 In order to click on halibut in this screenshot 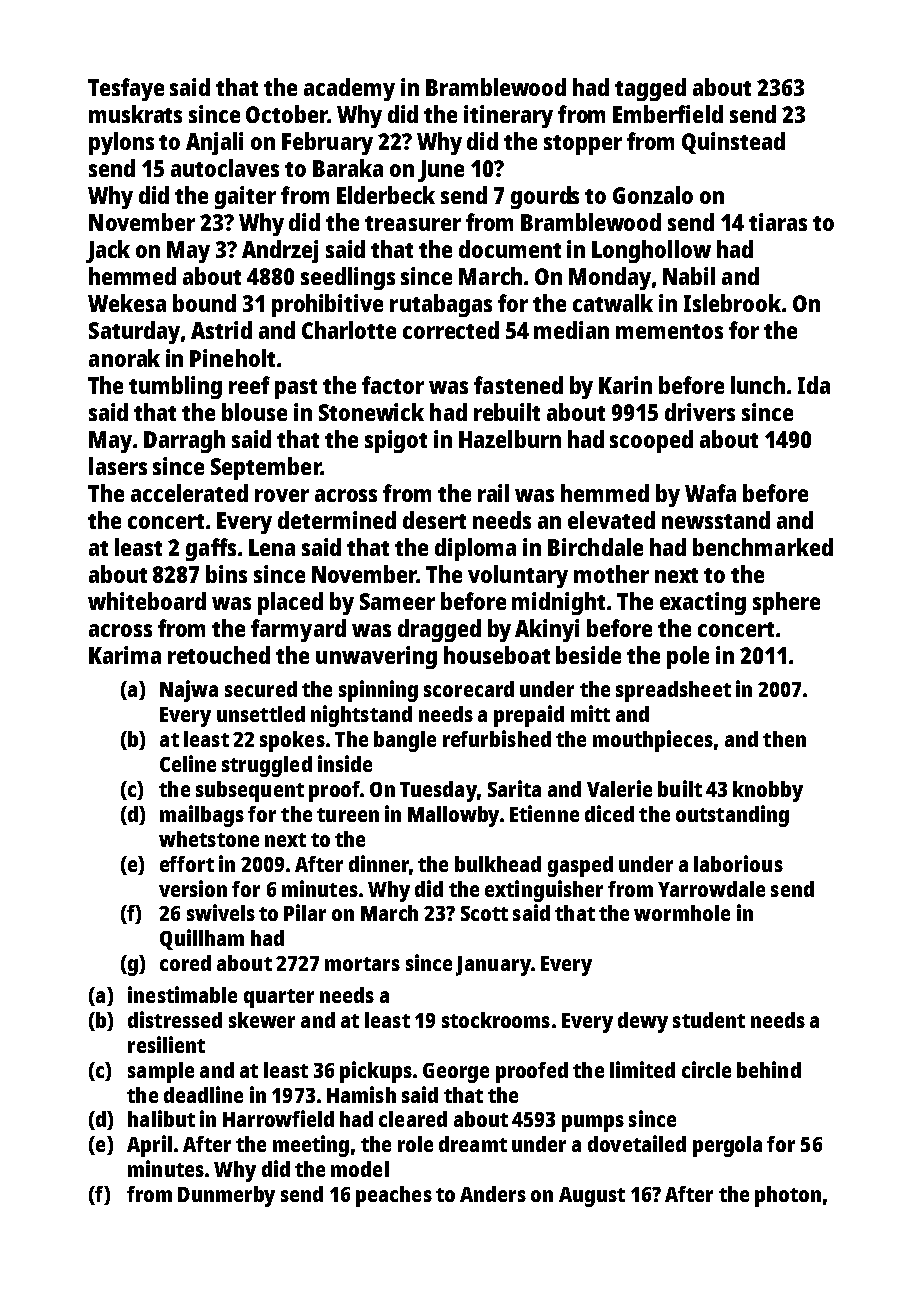, I will do `click(161, 1118)`.
